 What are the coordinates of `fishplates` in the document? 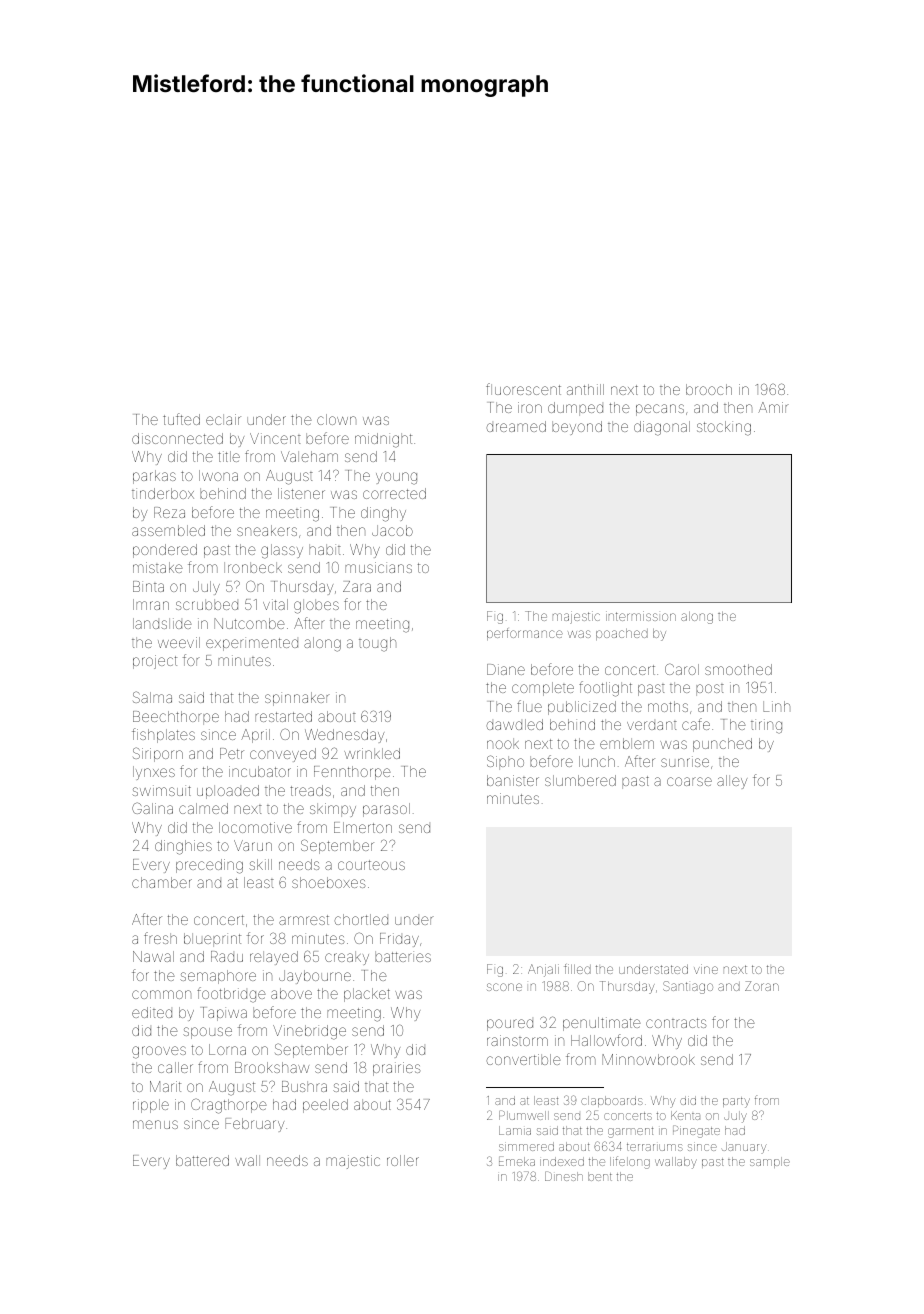 It's located at (163, 735).
